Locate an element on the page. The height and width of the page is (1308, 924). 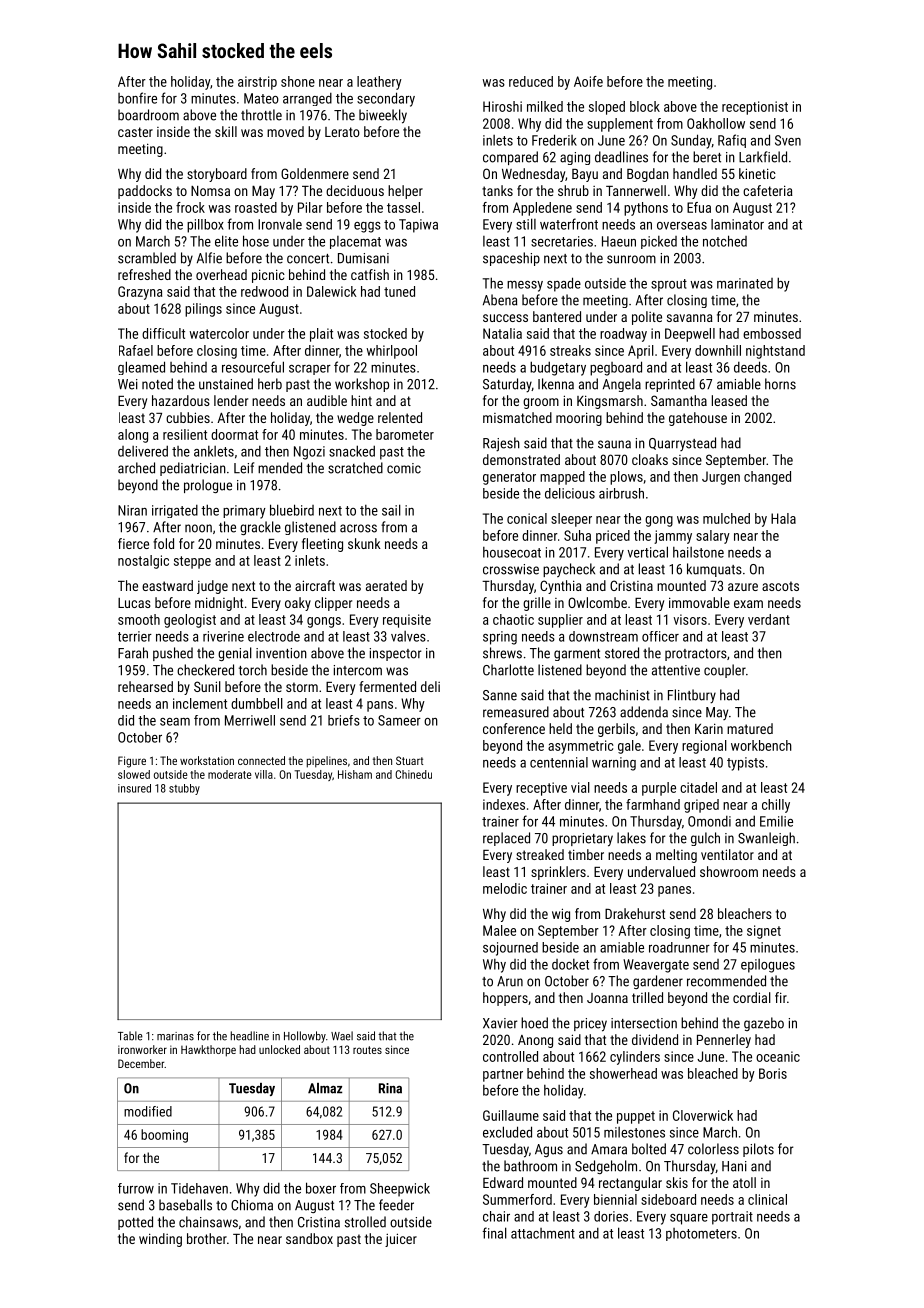
gatehouse is located at coordinates (698, 419).
